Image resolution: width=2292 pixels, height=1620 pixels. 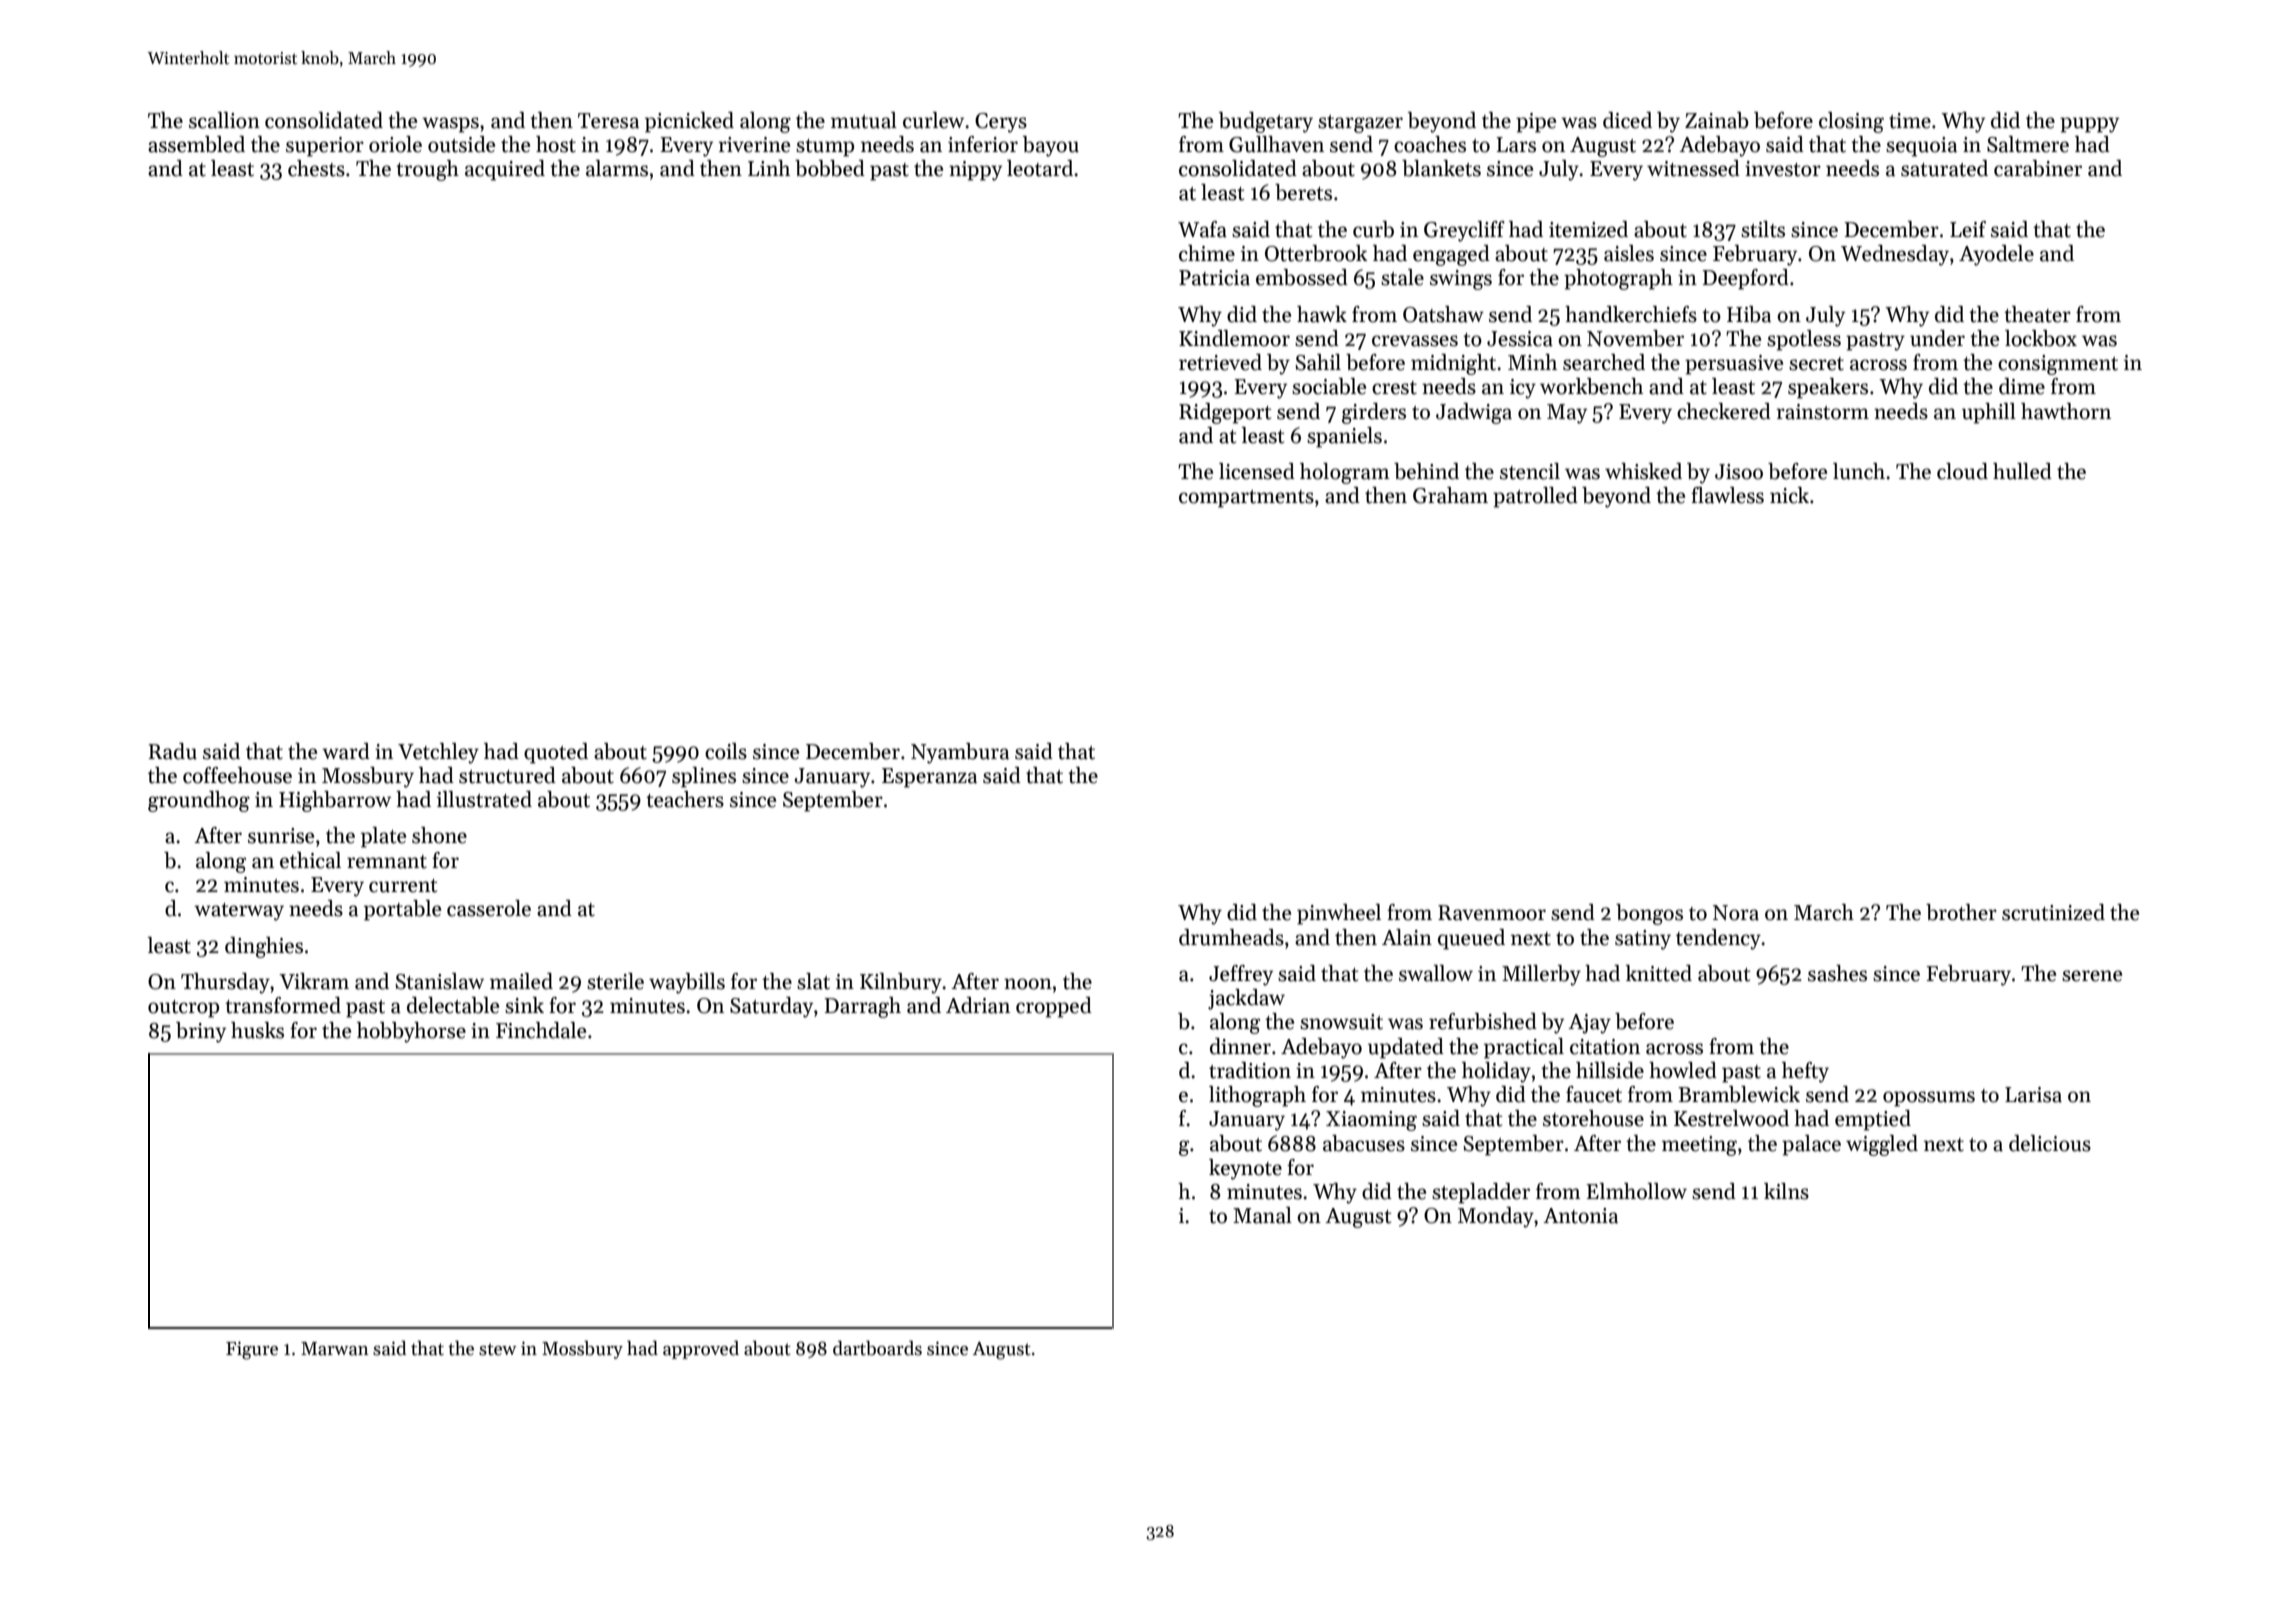 I want to click on Radu, so click(x=172, y=751).
